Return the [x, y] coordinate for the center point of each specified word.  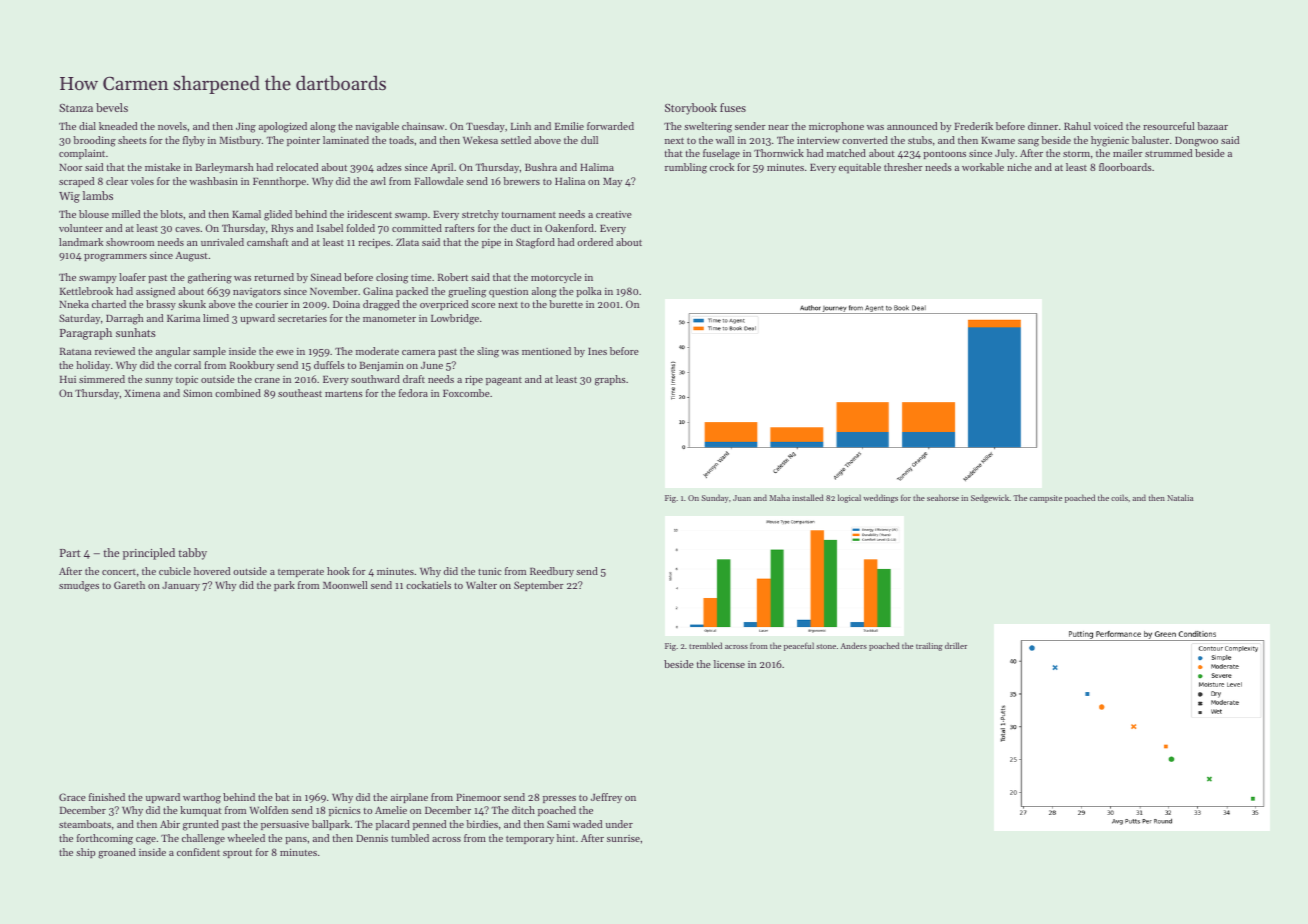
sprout [237, 854]
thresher [903, 167]
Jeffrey [606, 798]
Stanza [76, 108]
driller [956, 645]
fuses [733, 107]
